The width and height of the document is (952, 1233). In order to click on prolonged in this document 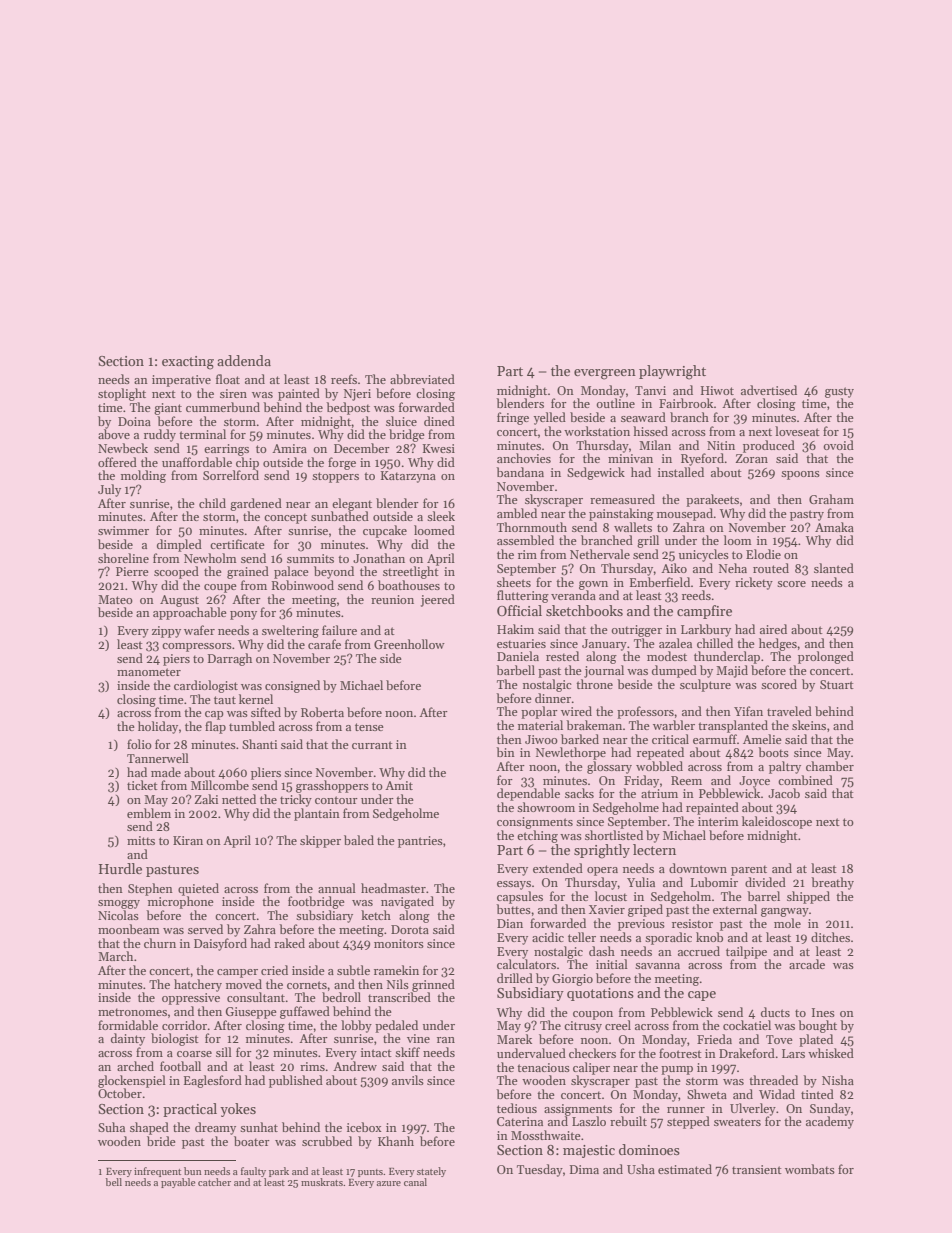, I will do `click(826, 657)`.
